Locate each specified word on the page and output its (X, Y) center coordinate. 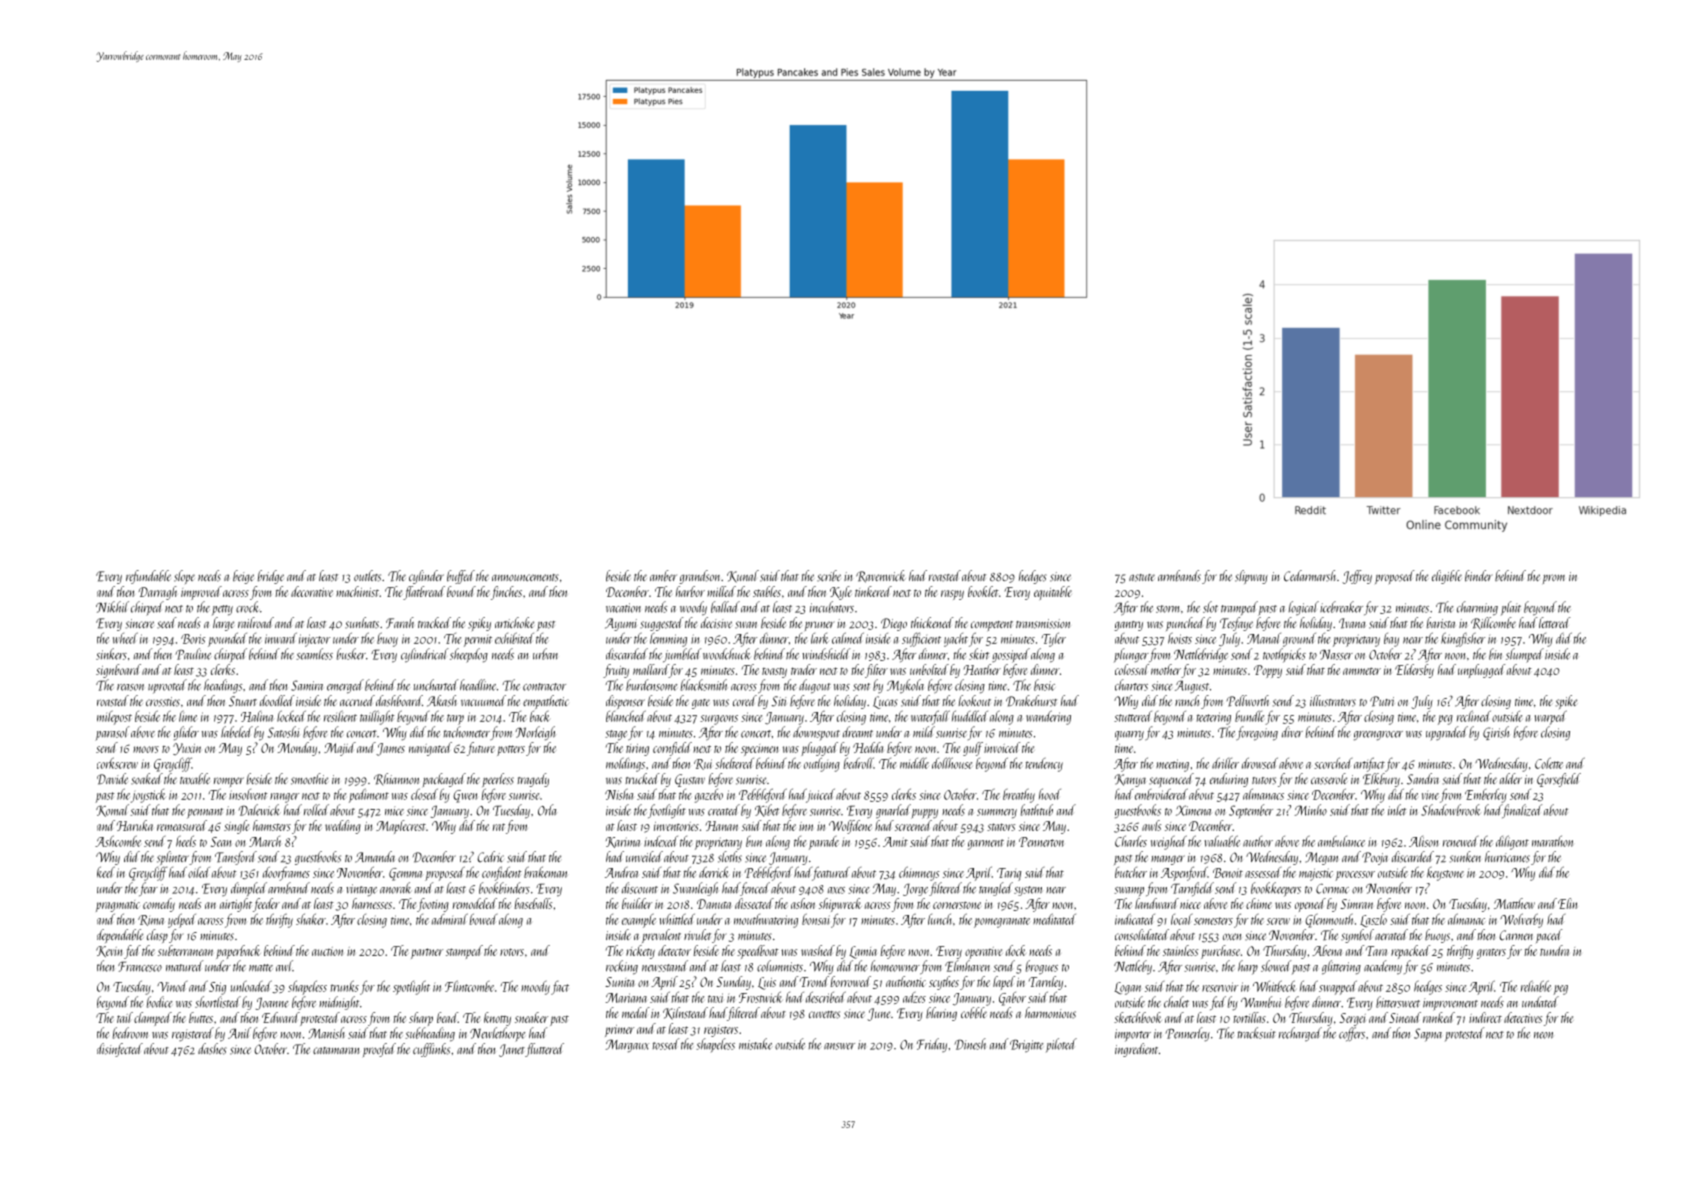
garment (986, 844)
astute (1142, 578)
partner (427, 953)
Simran (1356, 904)
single (236, 827)
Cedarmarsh (1310, 576)
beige (243, 577)
